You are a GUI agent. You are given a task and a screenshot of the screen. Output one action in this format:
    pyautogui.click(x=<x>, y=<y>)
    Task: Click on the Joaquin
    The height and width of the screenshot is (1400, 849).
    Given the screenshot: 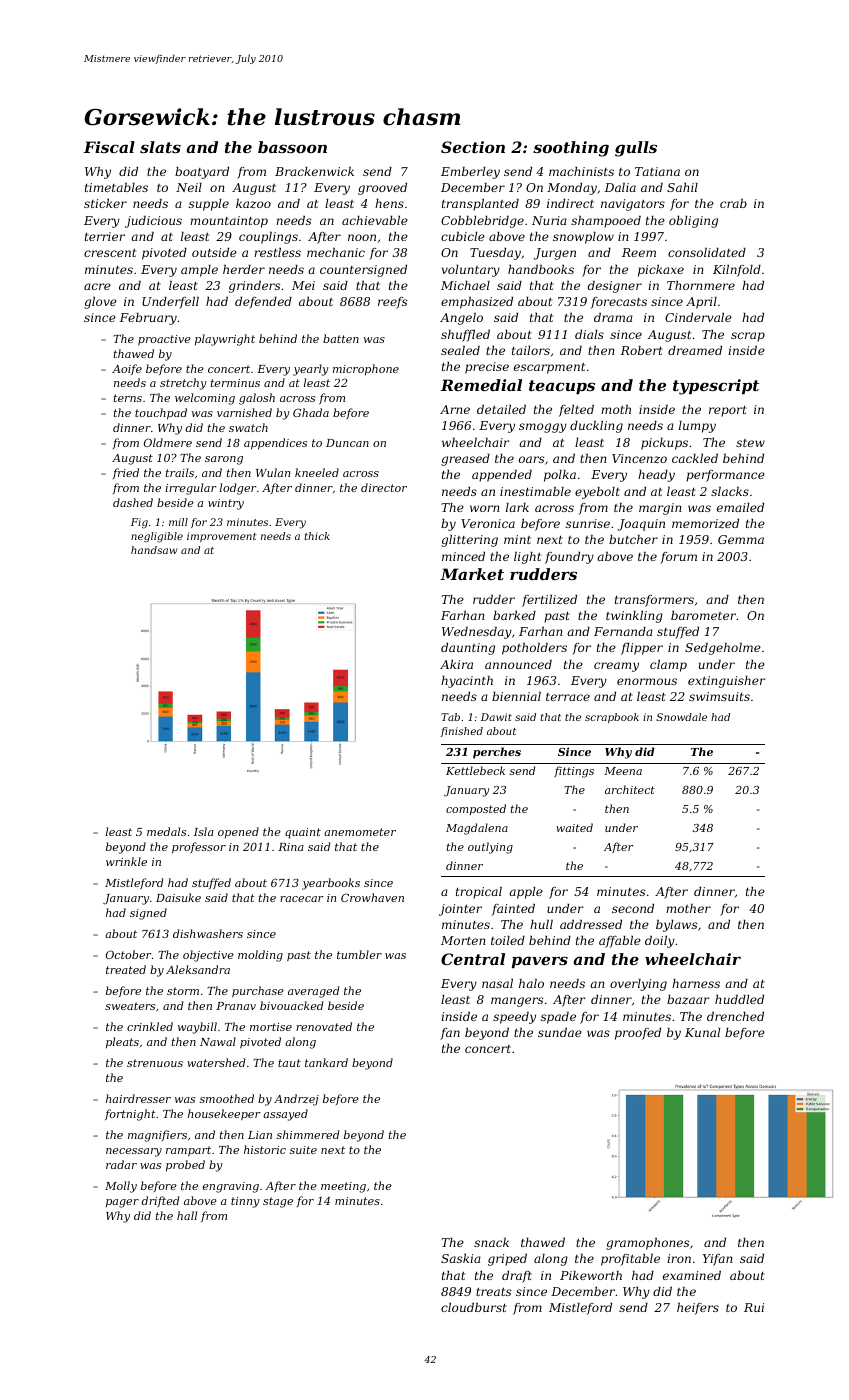 What is the action you would take?
    pyautogui.click(x=641, y=525)
